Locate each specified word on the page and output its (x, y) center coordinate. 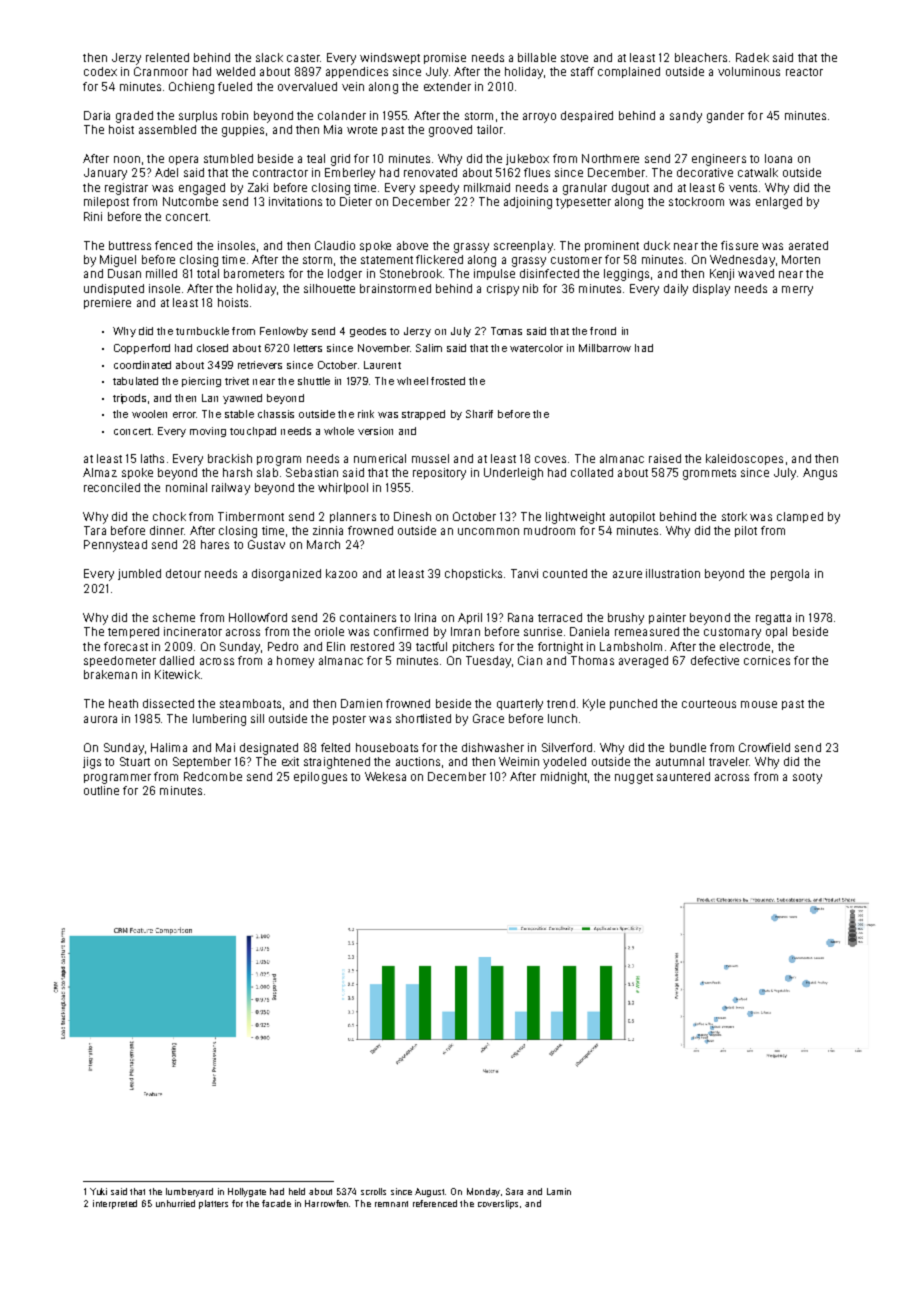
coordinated (142, 365)
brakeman (110, 674)
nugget (634, 778)
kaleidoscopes (744, 459)
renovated (430, 172)
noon (127, 159)
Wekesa (385, 776)
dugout (630, 189)
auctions (418, 761)
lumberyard (189, 1192)
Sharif (479, 414)
